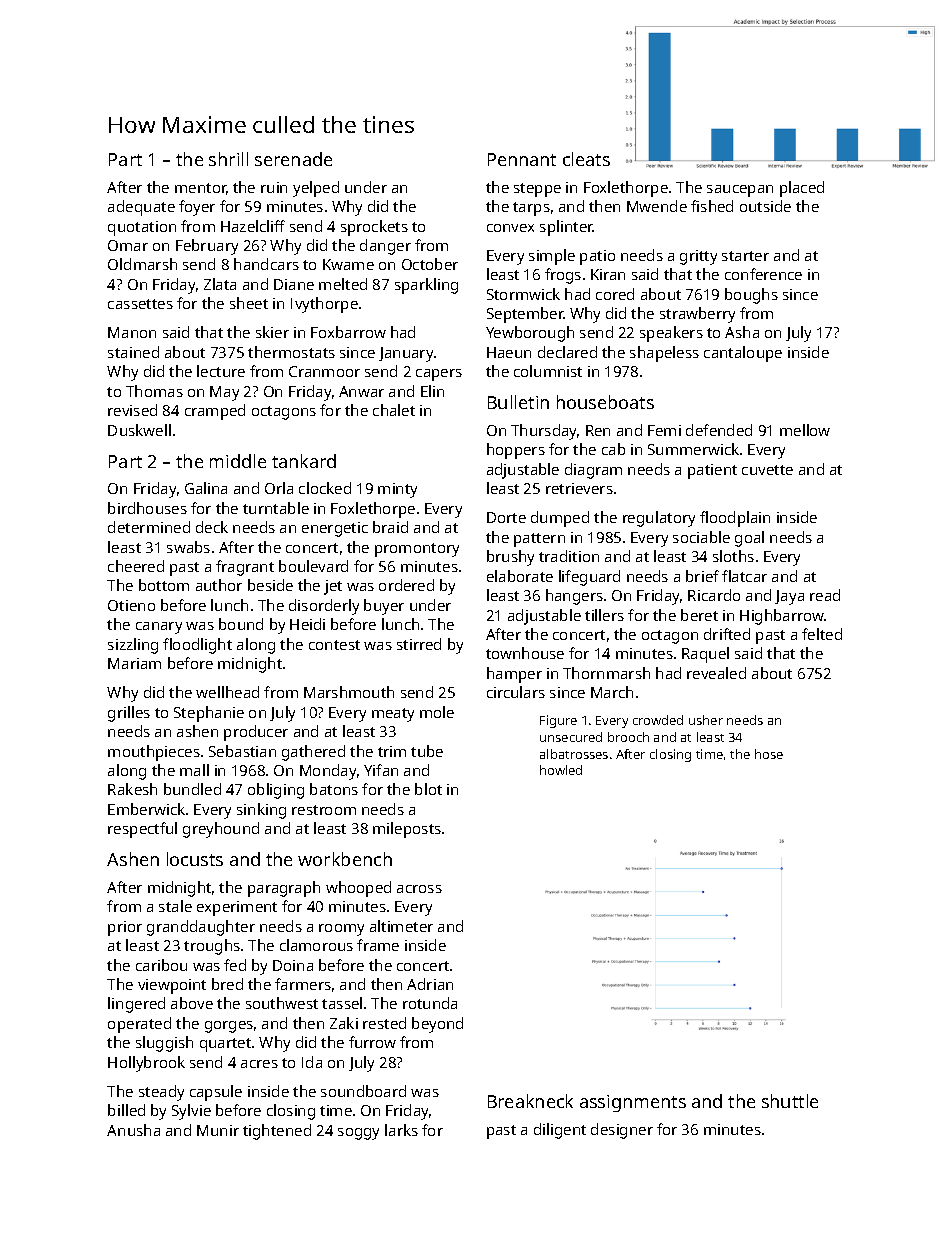 This screenshot has width=952, height=1233. What do you see at coordinates (622, 1131) in the screenshot?
I see `designer` at bounding box center [622, 1131].
